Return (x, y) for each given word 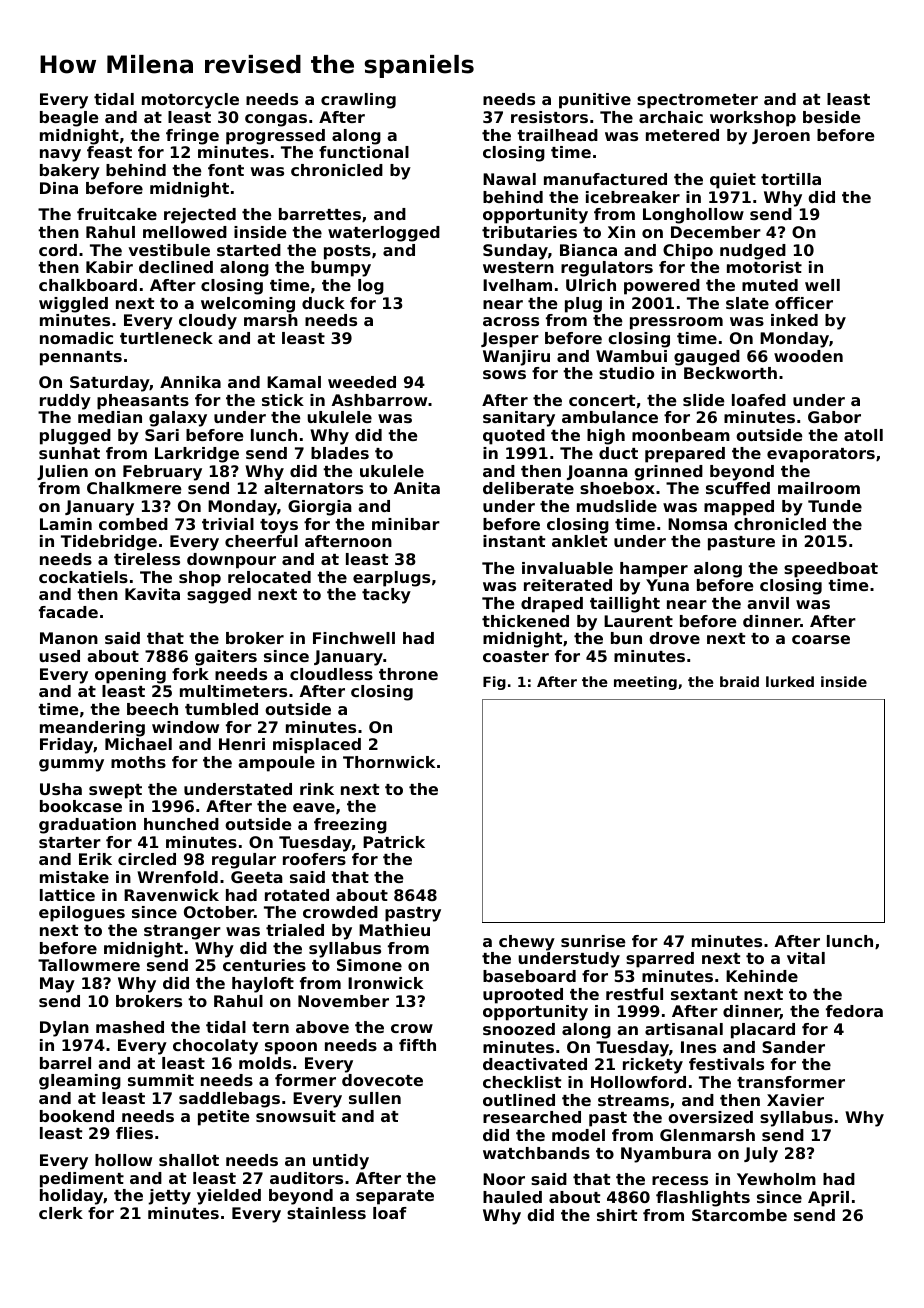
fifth (417, 1045)
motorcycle (190, 101)
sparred (660, 960)
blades (340, 453)
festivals (726, 1064)
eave (314, 807)
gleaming (80, 1082)
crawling (358, 101)
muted (770, 285)
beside (832, 117)
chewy (527, 943)
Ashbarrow (379, 400)
